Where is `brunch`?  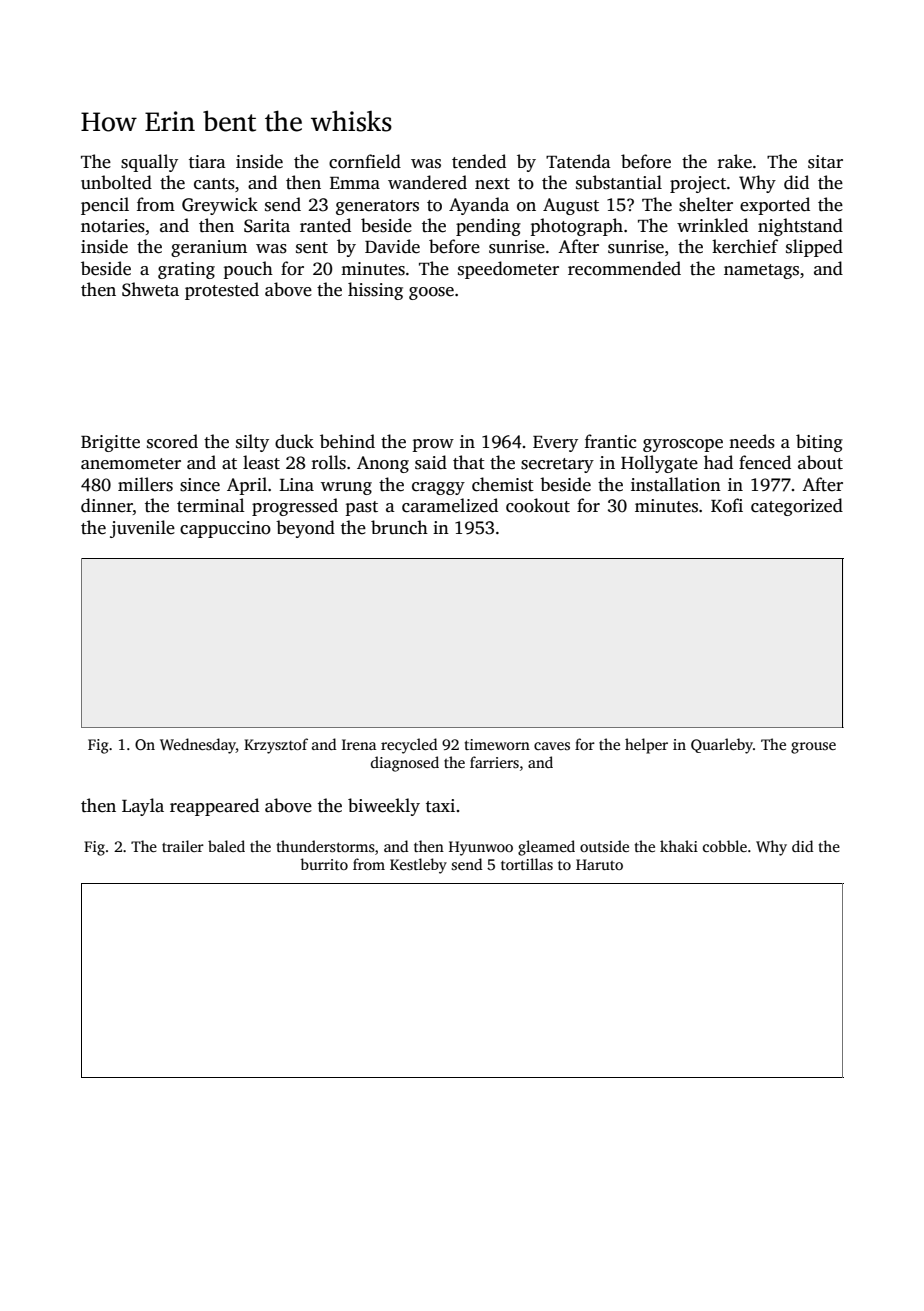
brunch is located at coordinates (399, 527).
